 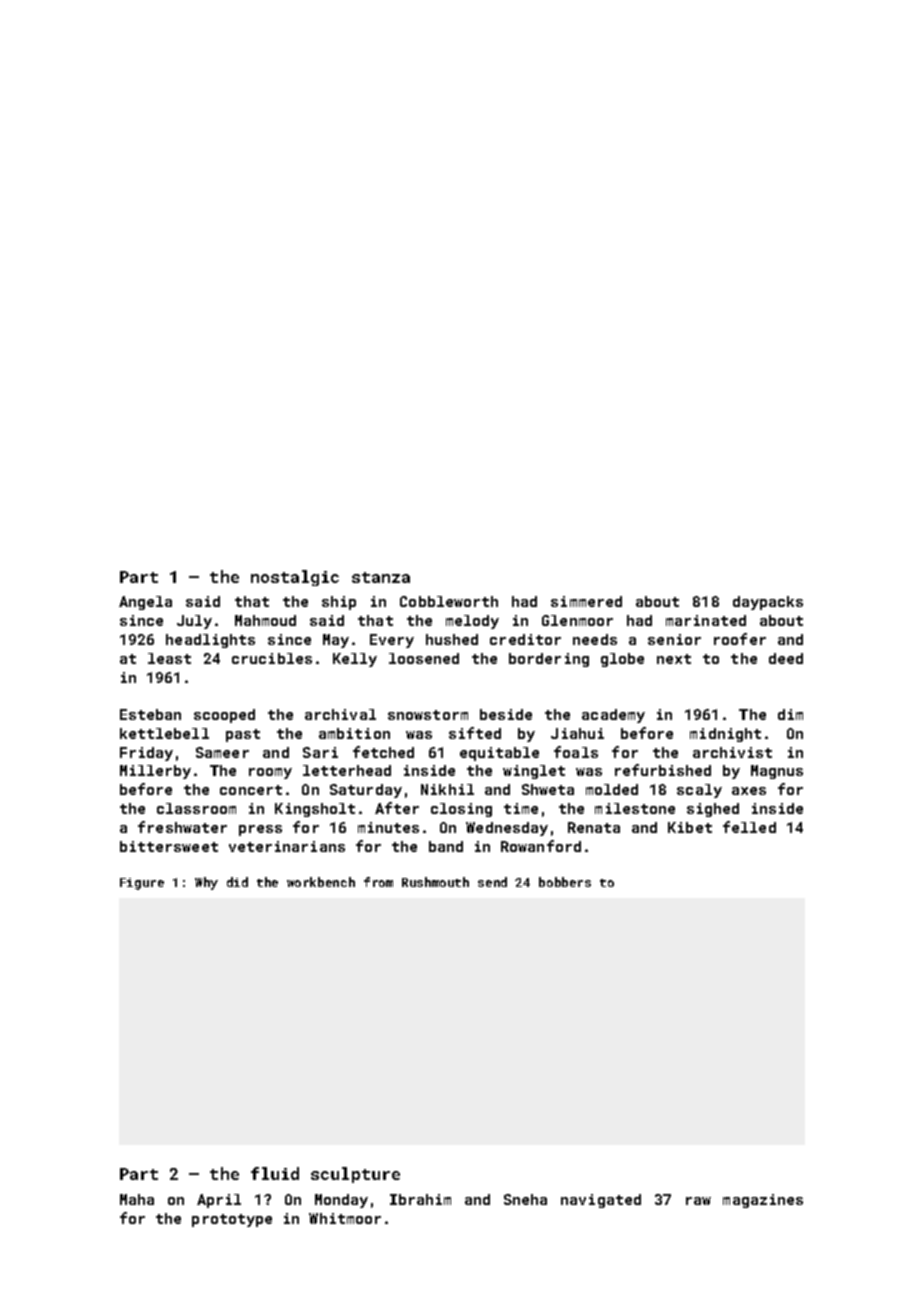 I want to click on Nikhil, so click(x=447, y=789).
